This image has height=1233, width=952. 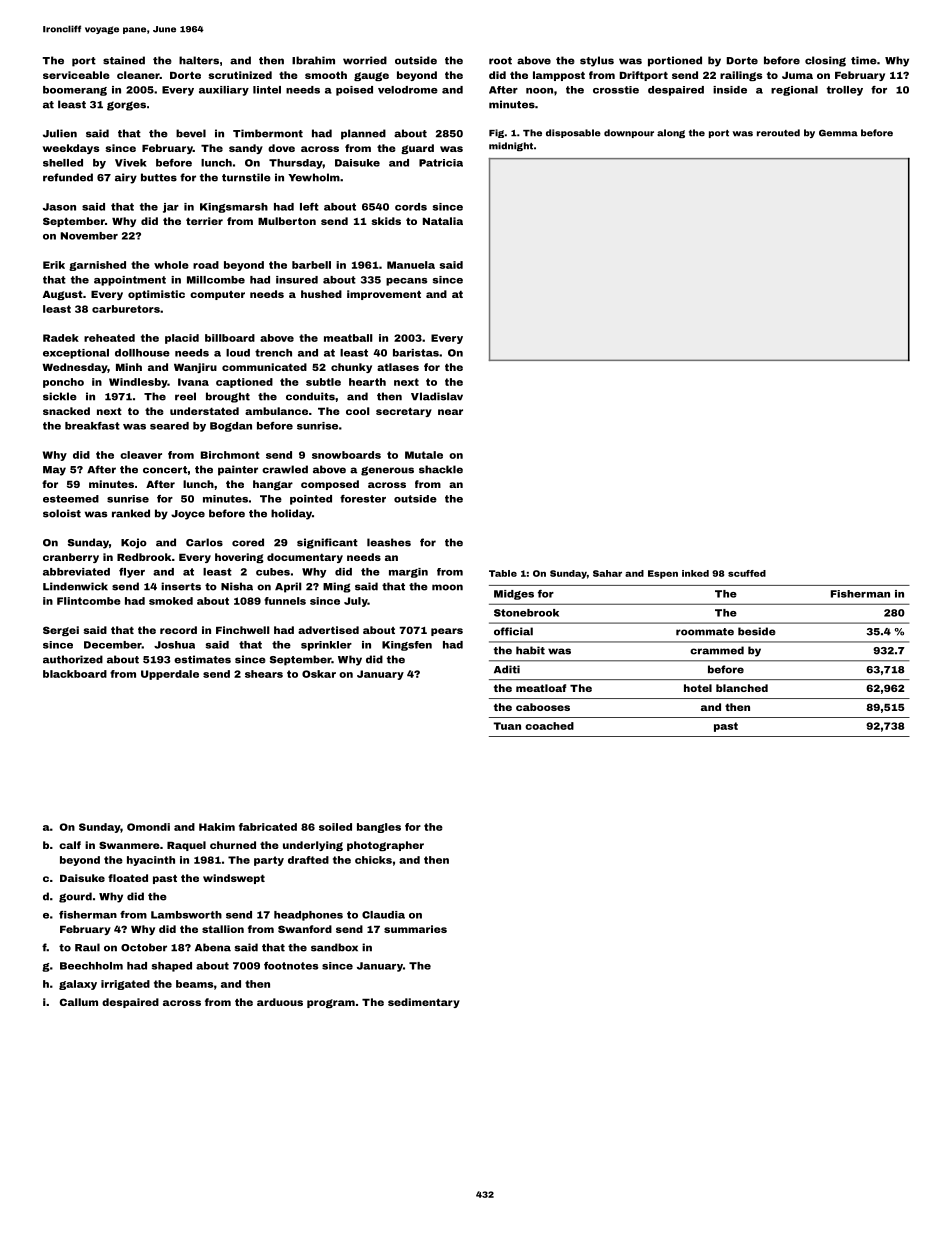 I want to click on rerouted, so click(x=778, y=133).
